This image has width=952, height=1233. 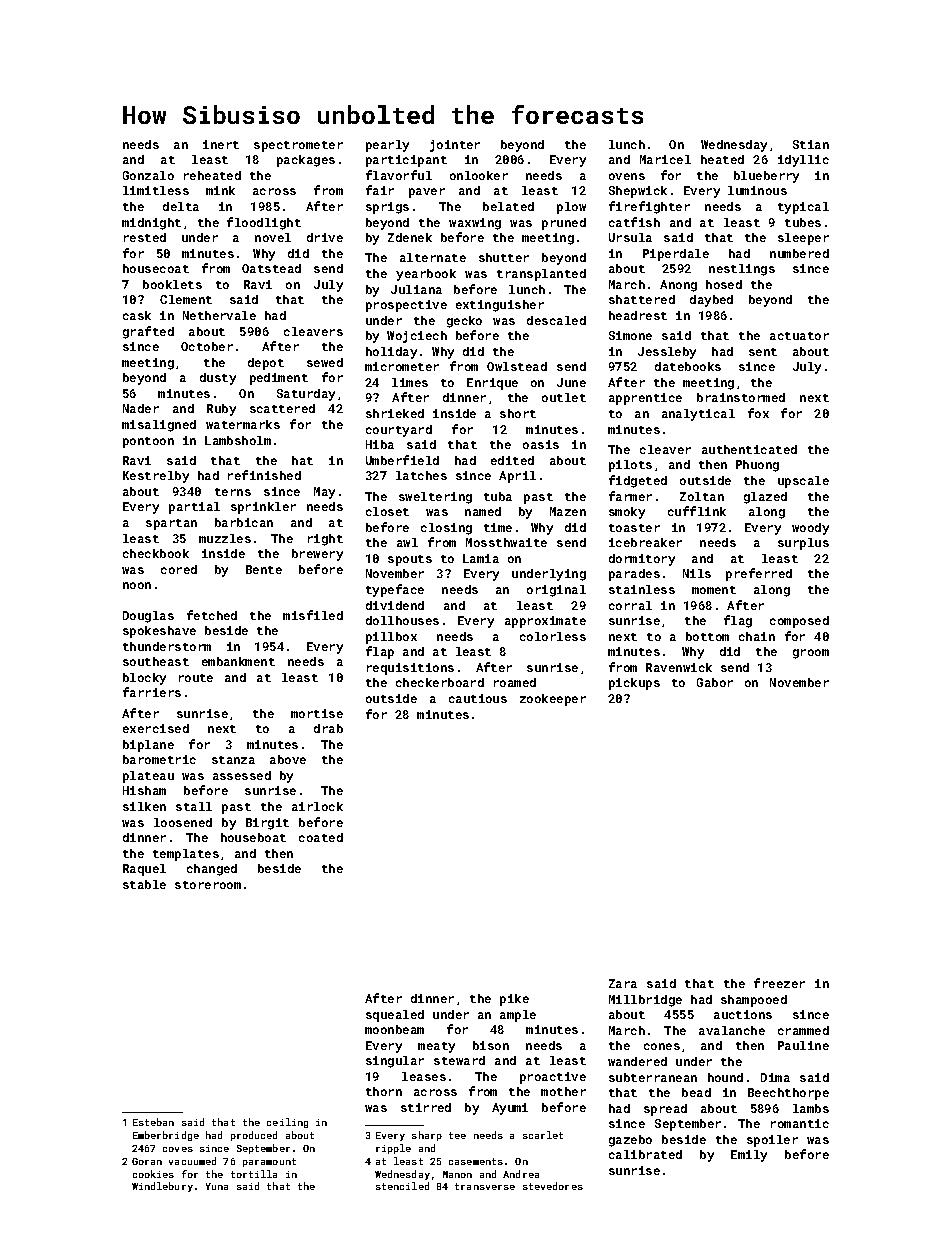 What do you see at coordinates (665, 159) in the image?
I see `Maricel` at bounding box center [665, 159].
